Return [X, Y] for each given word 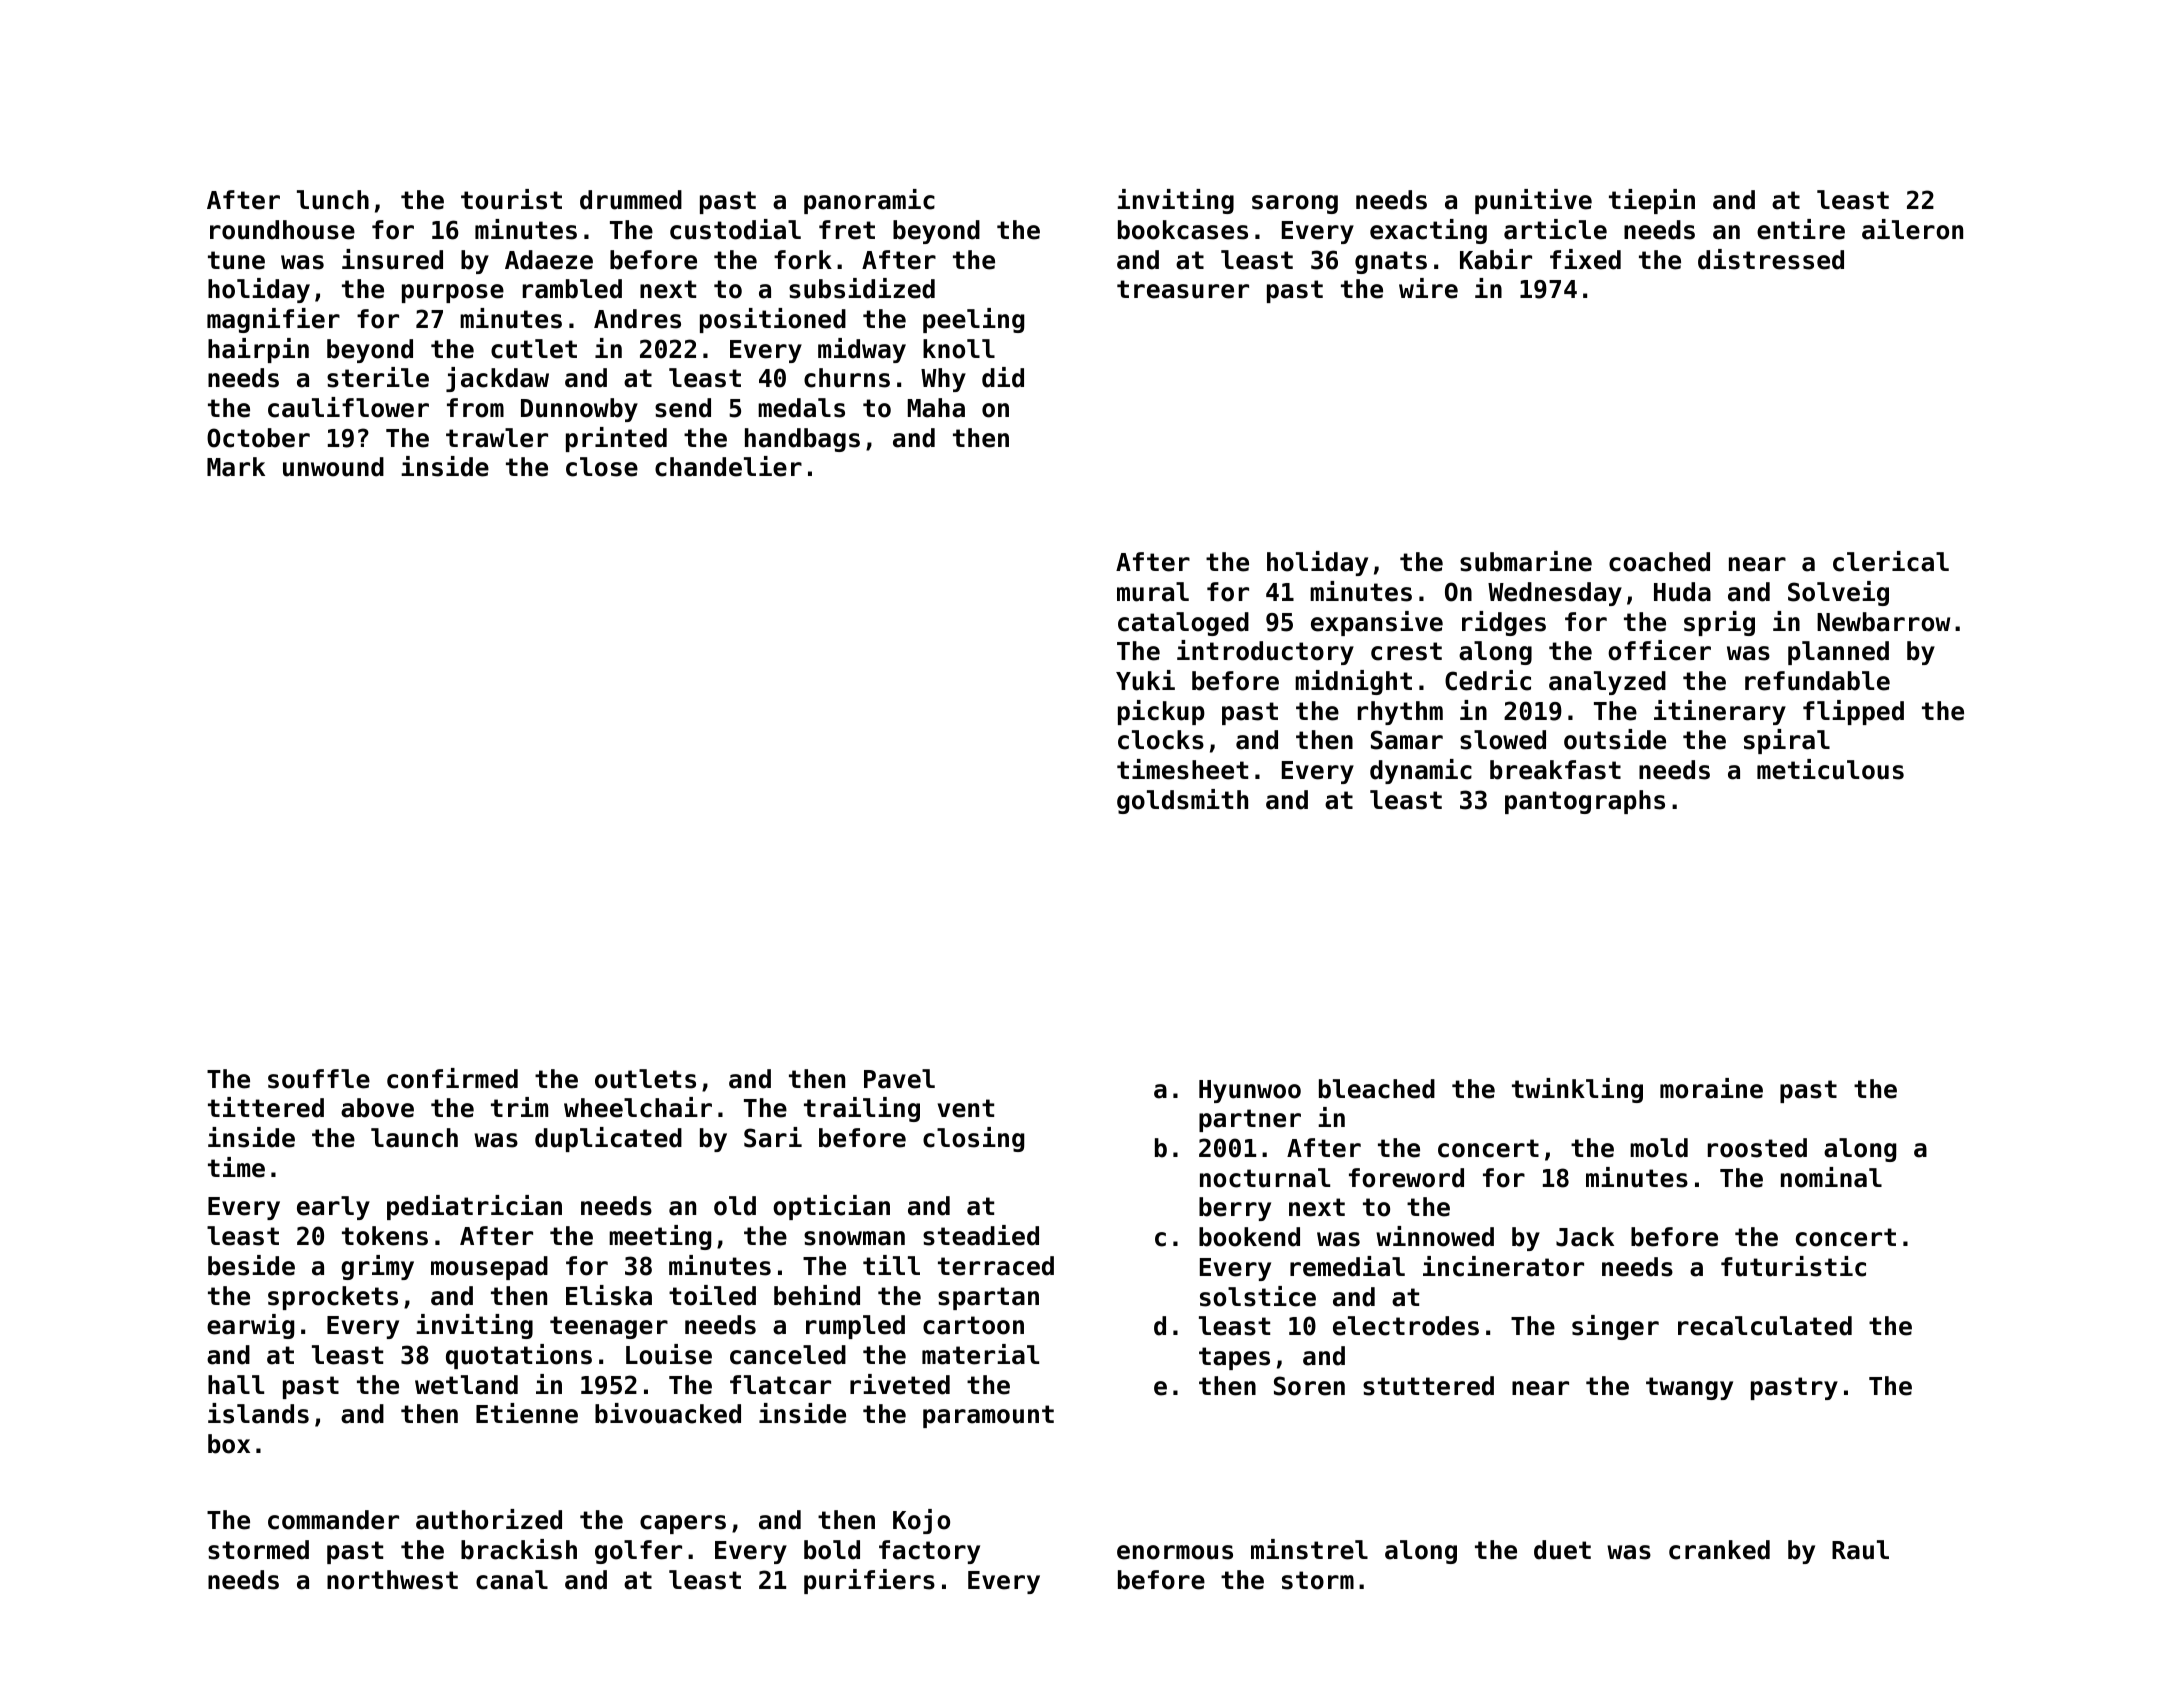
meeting [660, 1237]
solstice [1258, 1296]
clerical [1891, 561]
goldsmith [1182, 801]
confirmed [452, 1078]
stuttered [1428, 1386]
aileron [1912, 229]
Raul [1860, 1550]
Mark [236, 467]
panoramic [869, 201]
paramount [988, 1416]
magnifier [273, 320]
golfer [638, 1552]
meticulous [1830, 769]
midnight [1353, 682]
